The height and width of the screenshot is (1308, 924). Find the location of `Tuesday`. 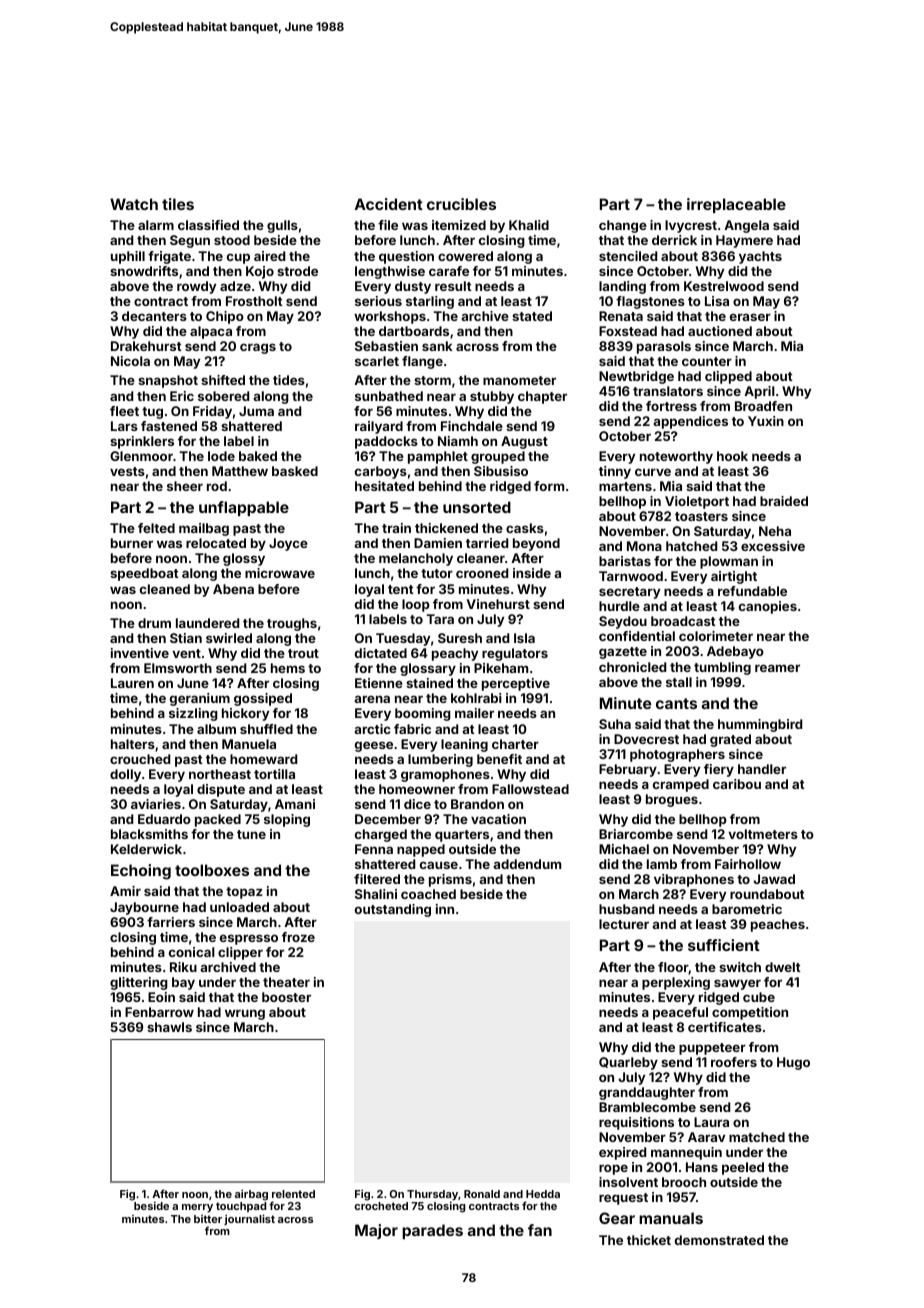

Tuesday is located at coordinates (403, 639).
